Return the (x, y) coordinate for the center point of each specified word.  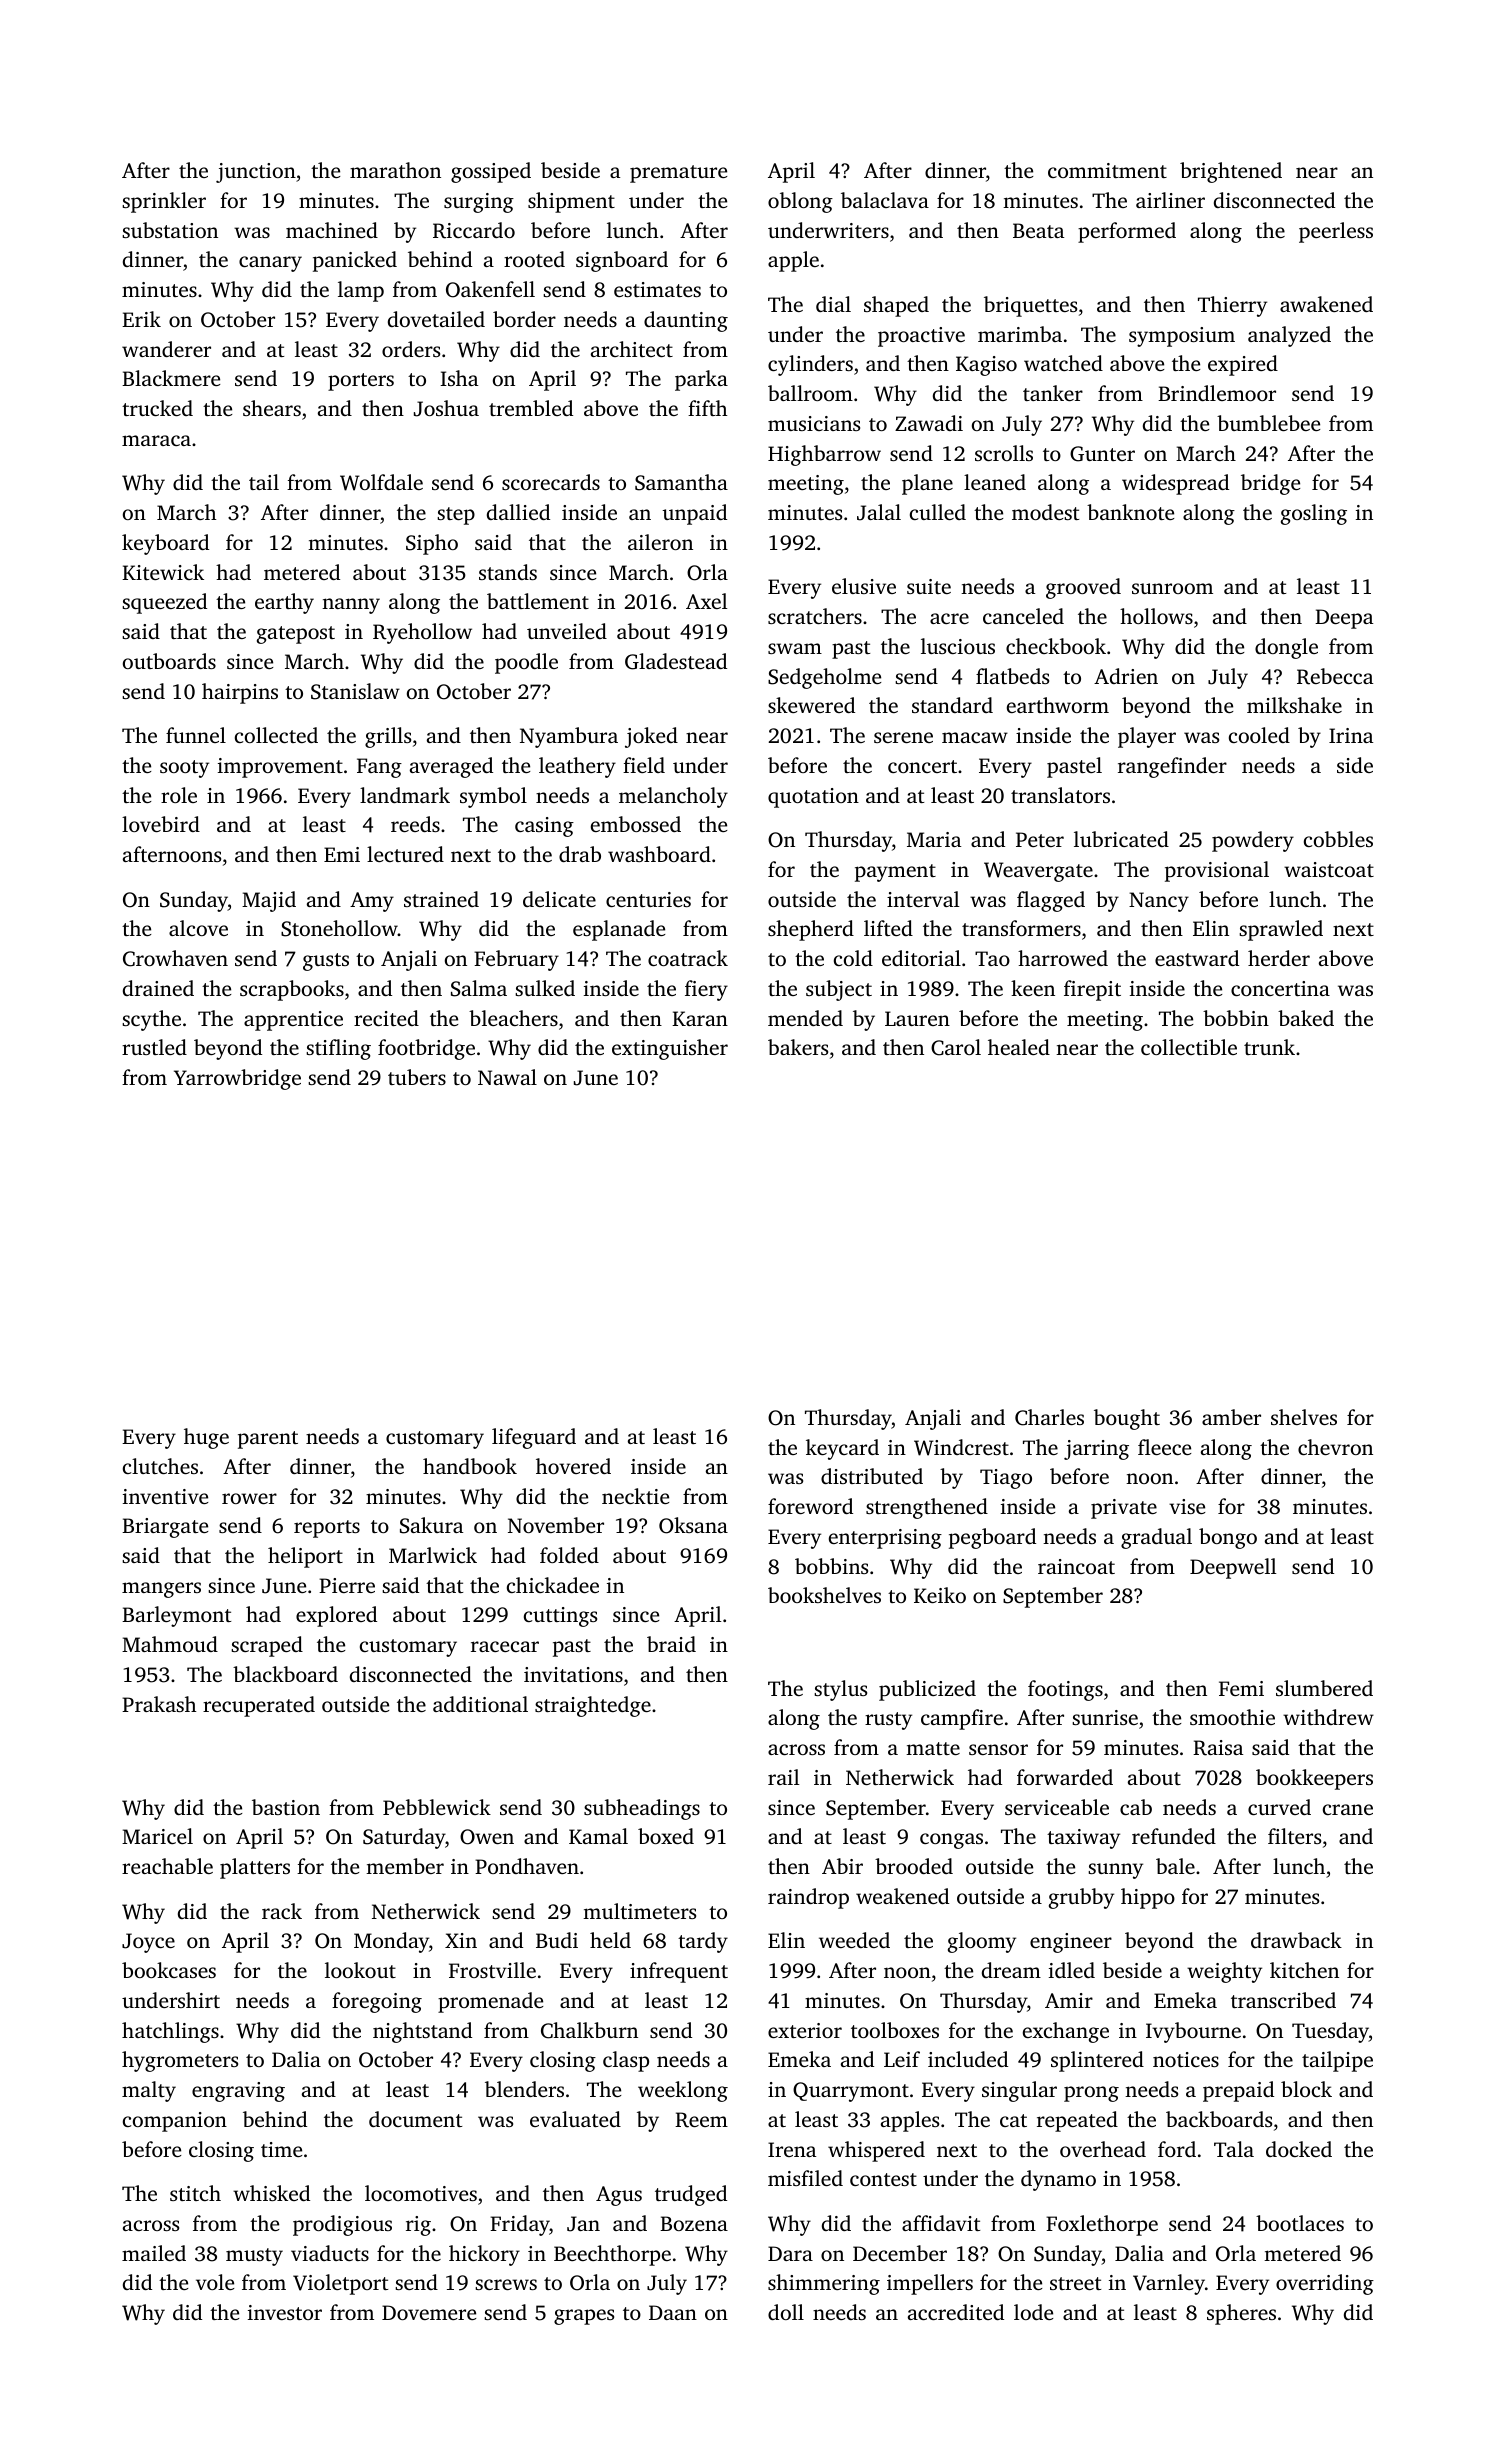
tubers (417, 1077)
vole (215, 2282)
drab (580, 854)
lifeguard (534, 1438)
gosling (1314, 514)
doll (786, 2312)
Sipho (432, 544)
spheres (1241, 2314)
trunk (1269, 1047)
